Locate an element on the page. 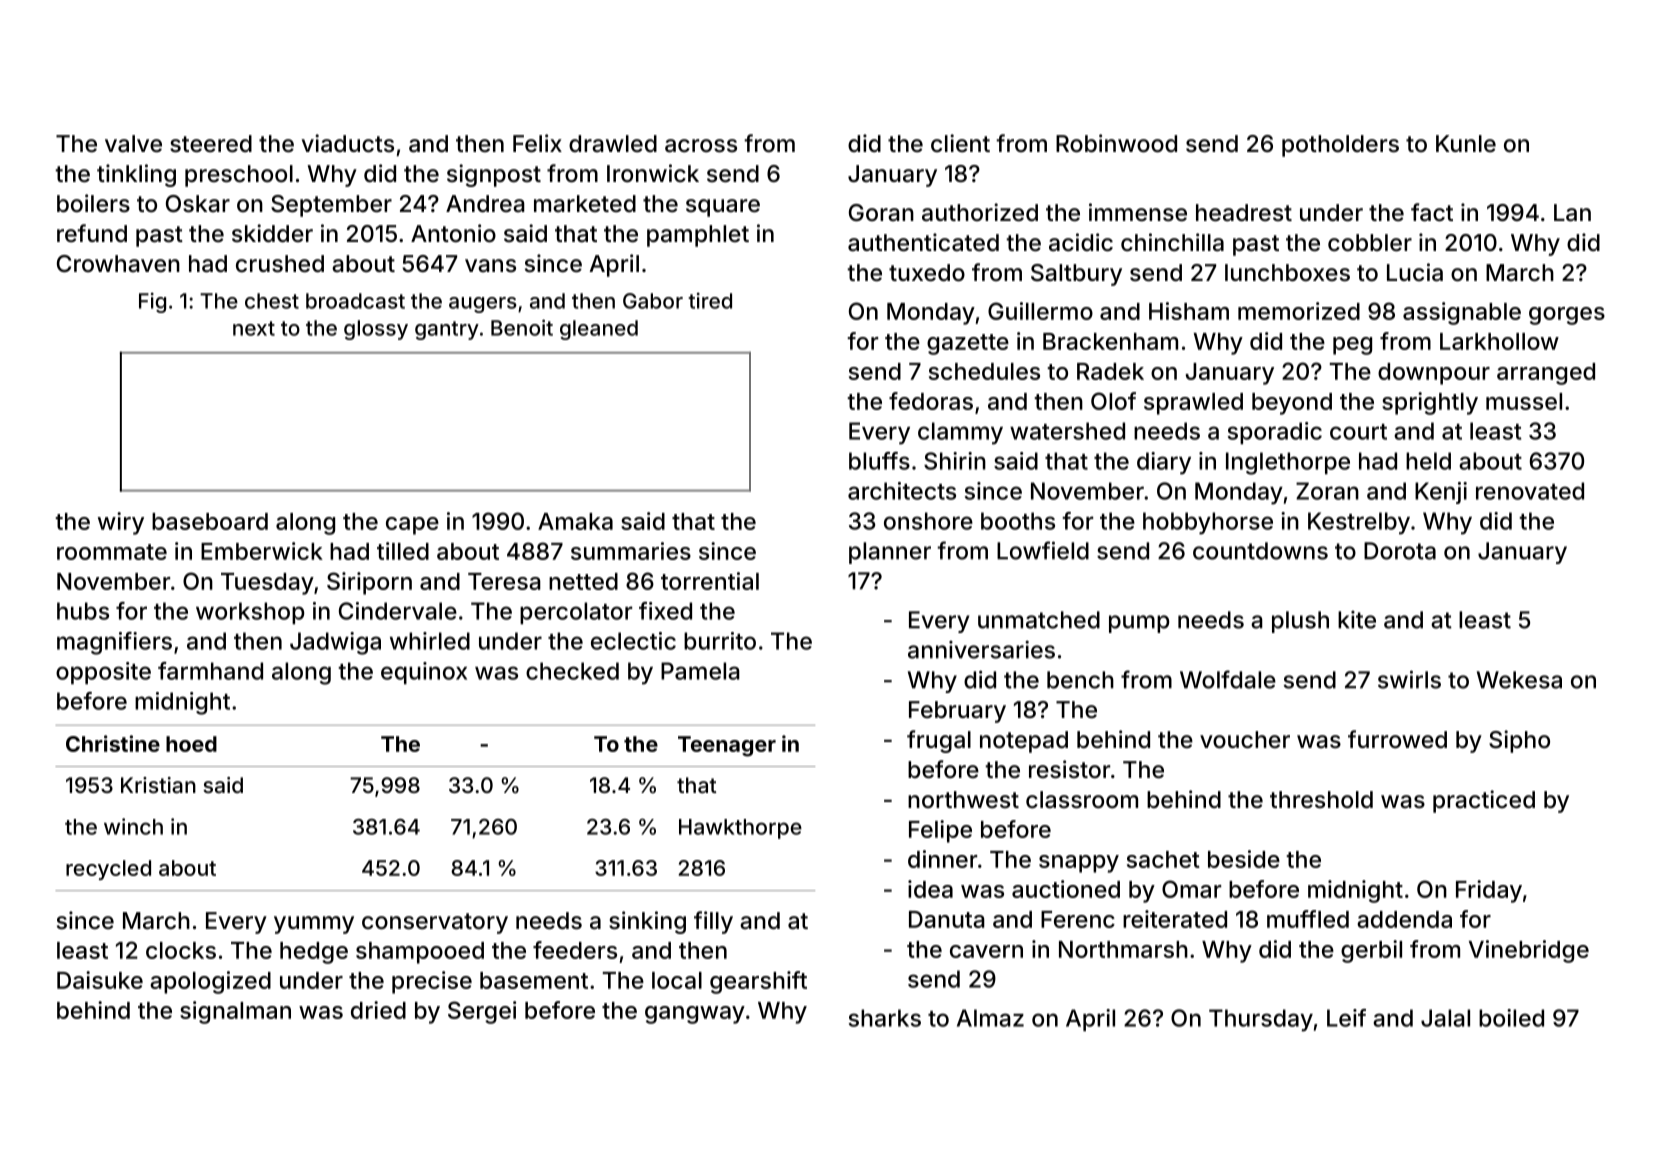  sprightly is located at coordinates (1430, 403).
